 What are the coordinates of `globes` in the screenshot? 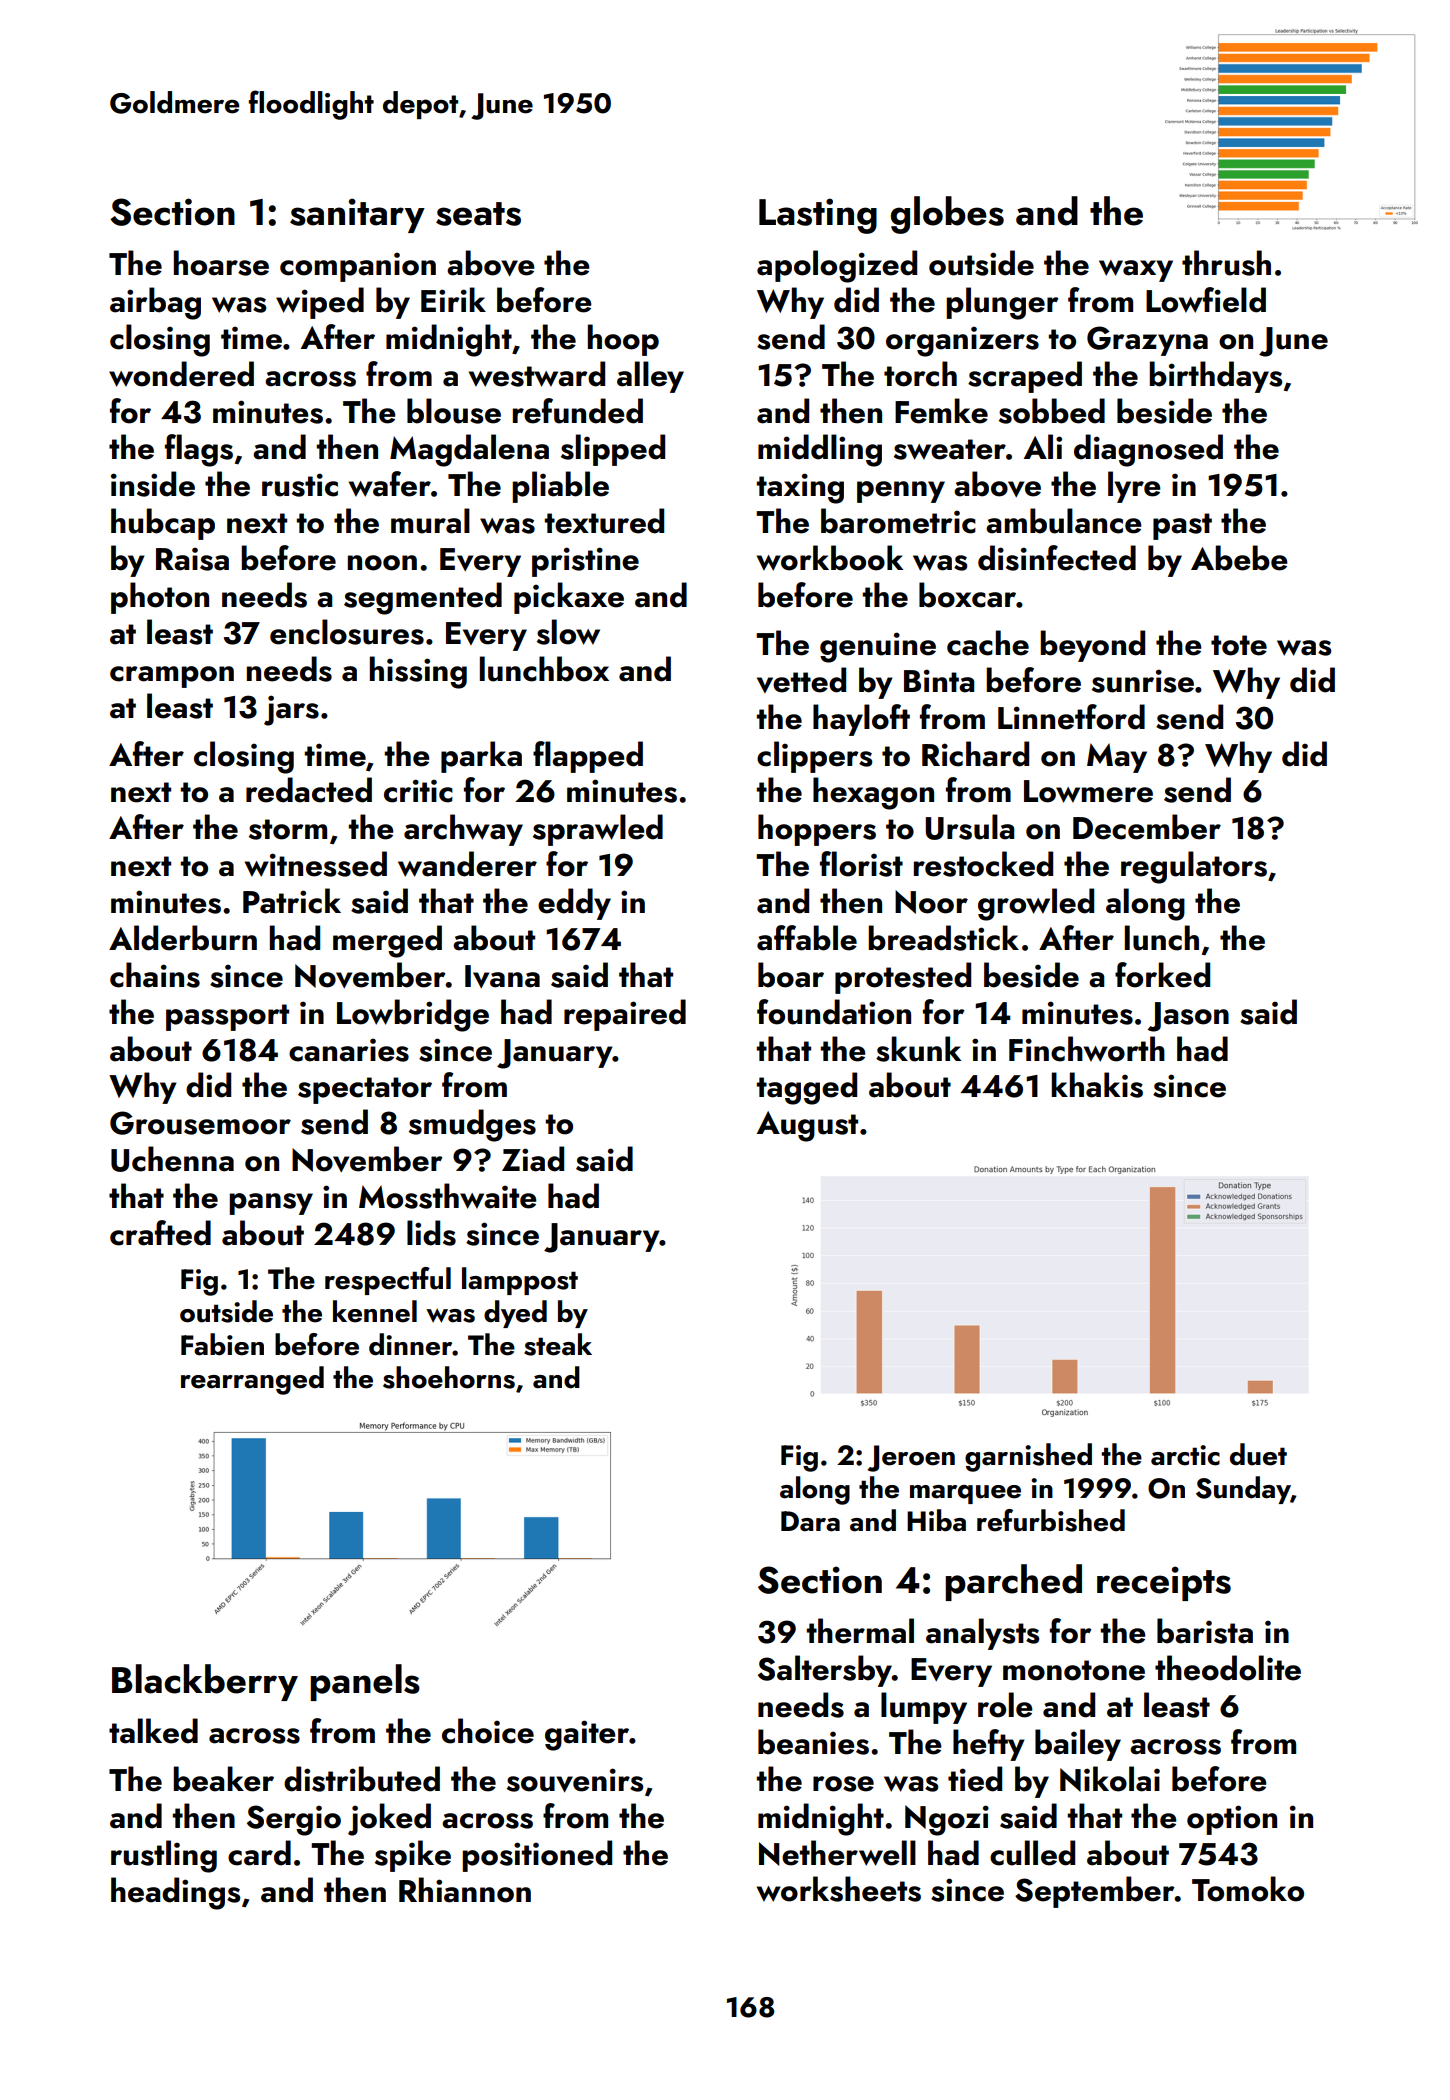 It's located at (947, 215).
